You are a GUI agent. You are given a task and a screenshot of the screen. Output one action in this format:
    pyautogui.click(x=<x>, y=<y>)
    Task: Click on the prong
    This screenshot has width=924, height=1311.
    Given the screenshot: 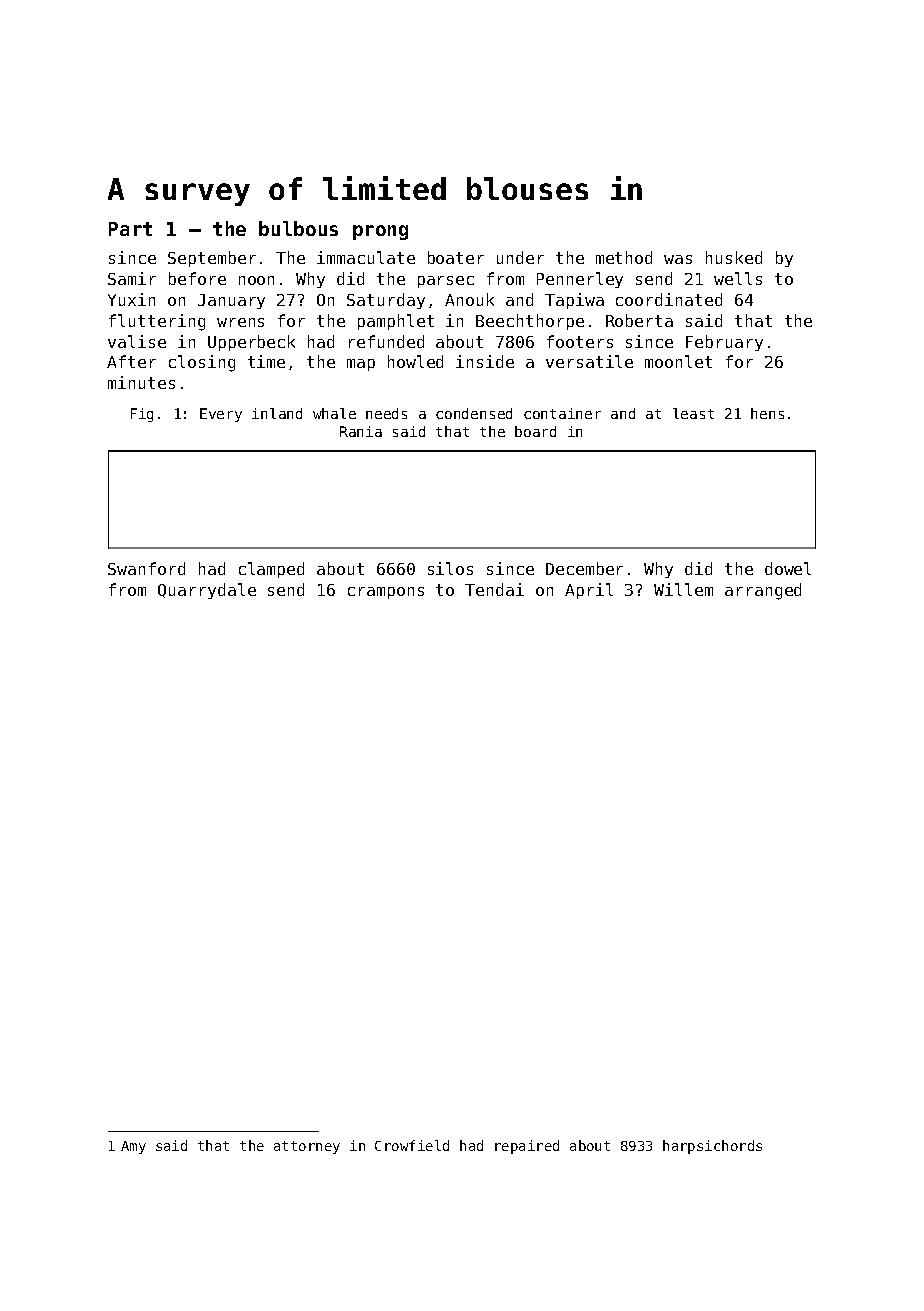 What is the action you would take?
    pyautogui.click(x=380, y=232)
